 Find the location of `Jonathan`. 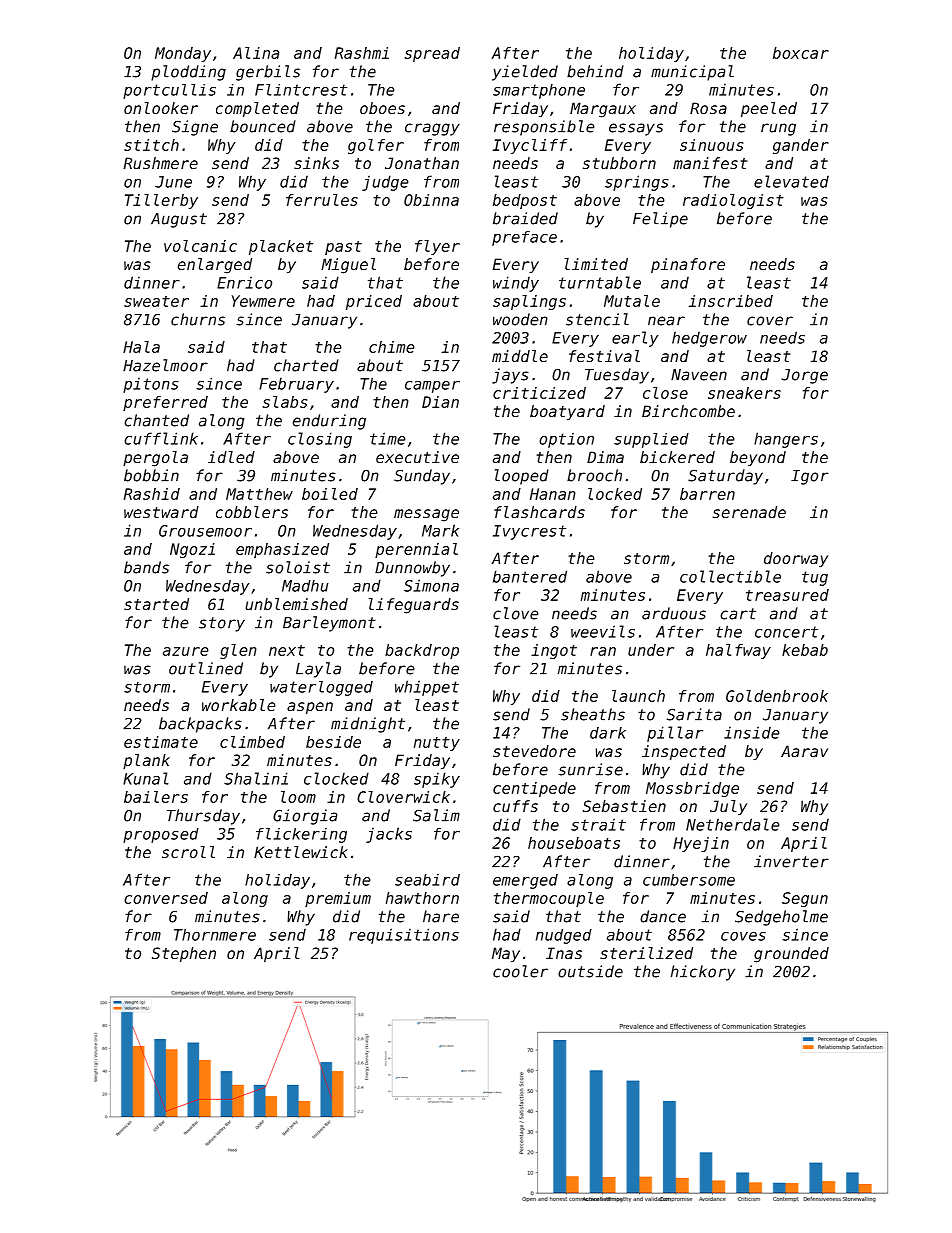

Jonathan is located at coordinates (422, 163).
